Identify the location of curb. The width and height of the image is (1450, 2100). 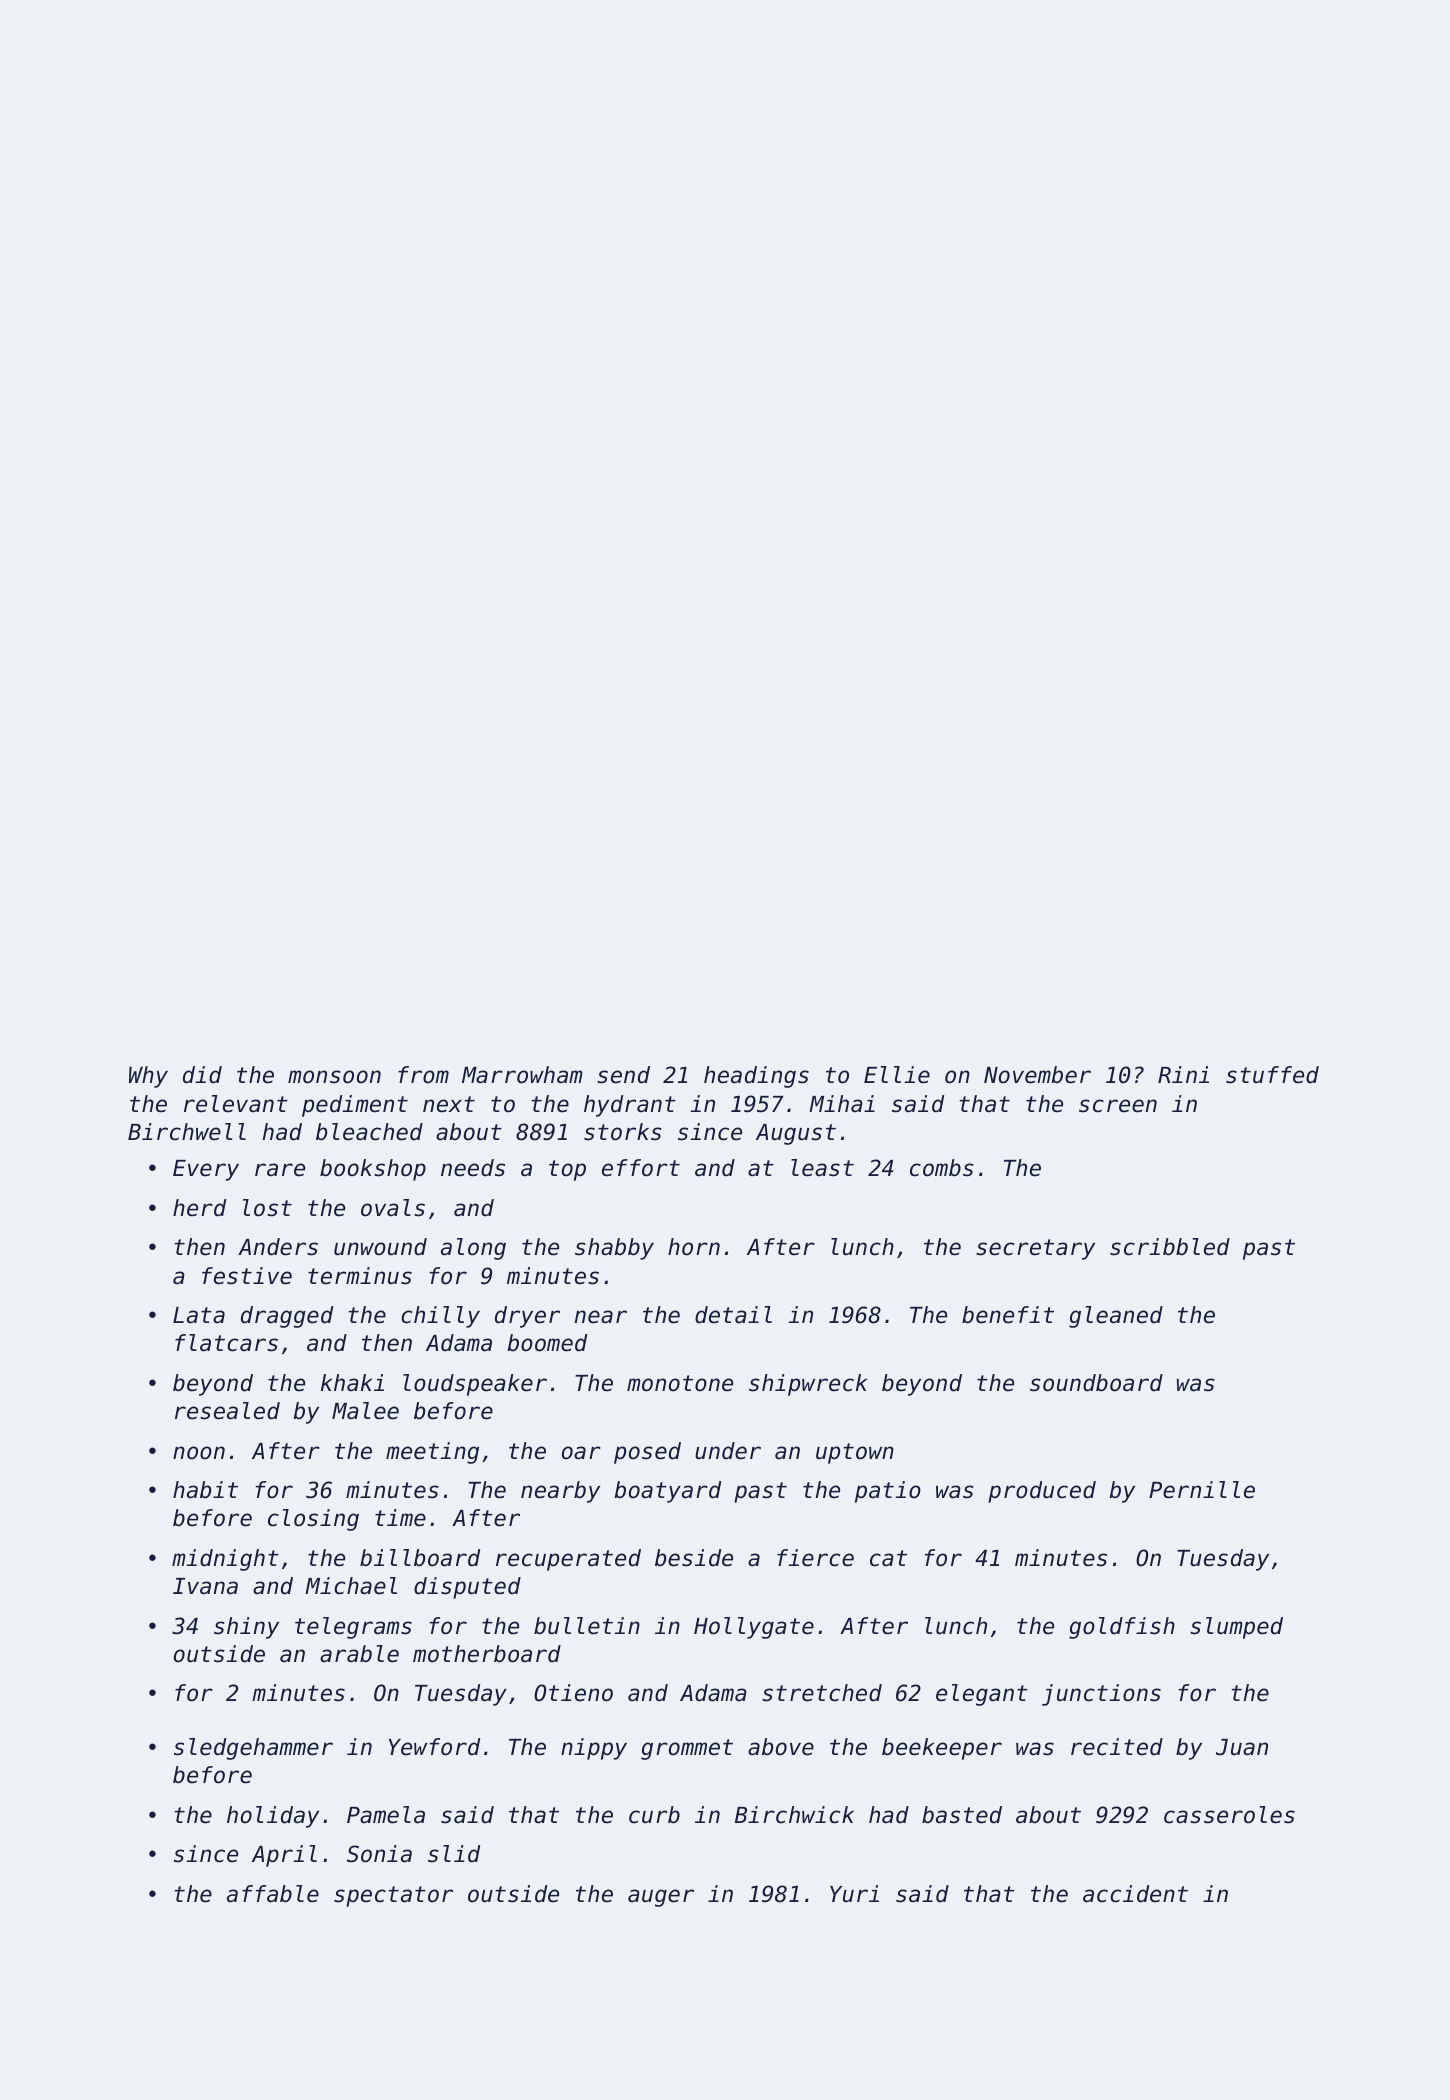
(654, 1815).
